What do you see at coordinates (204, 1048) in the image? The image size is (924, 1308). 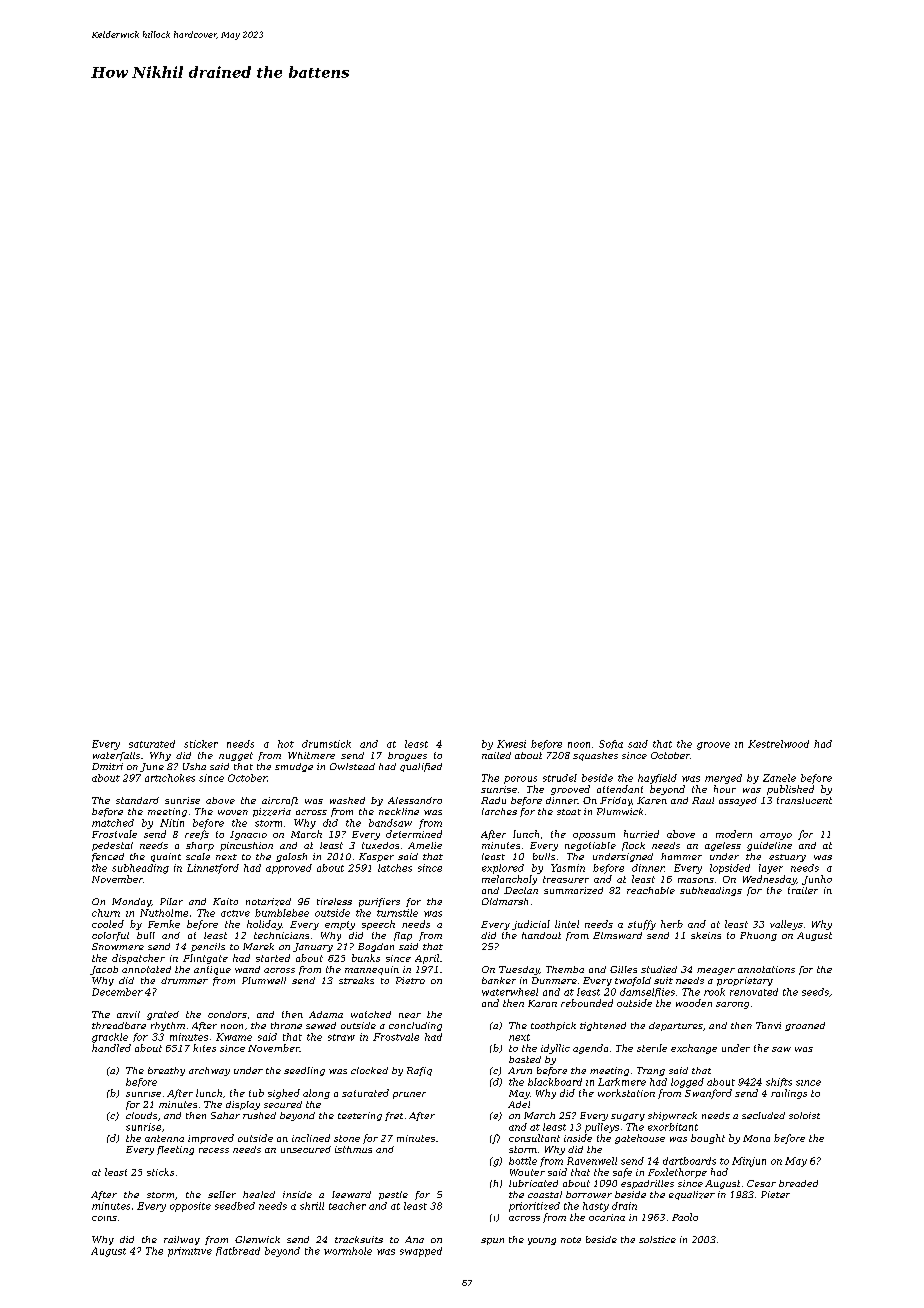 I see `kites` at bounding box center [204, 1048].
